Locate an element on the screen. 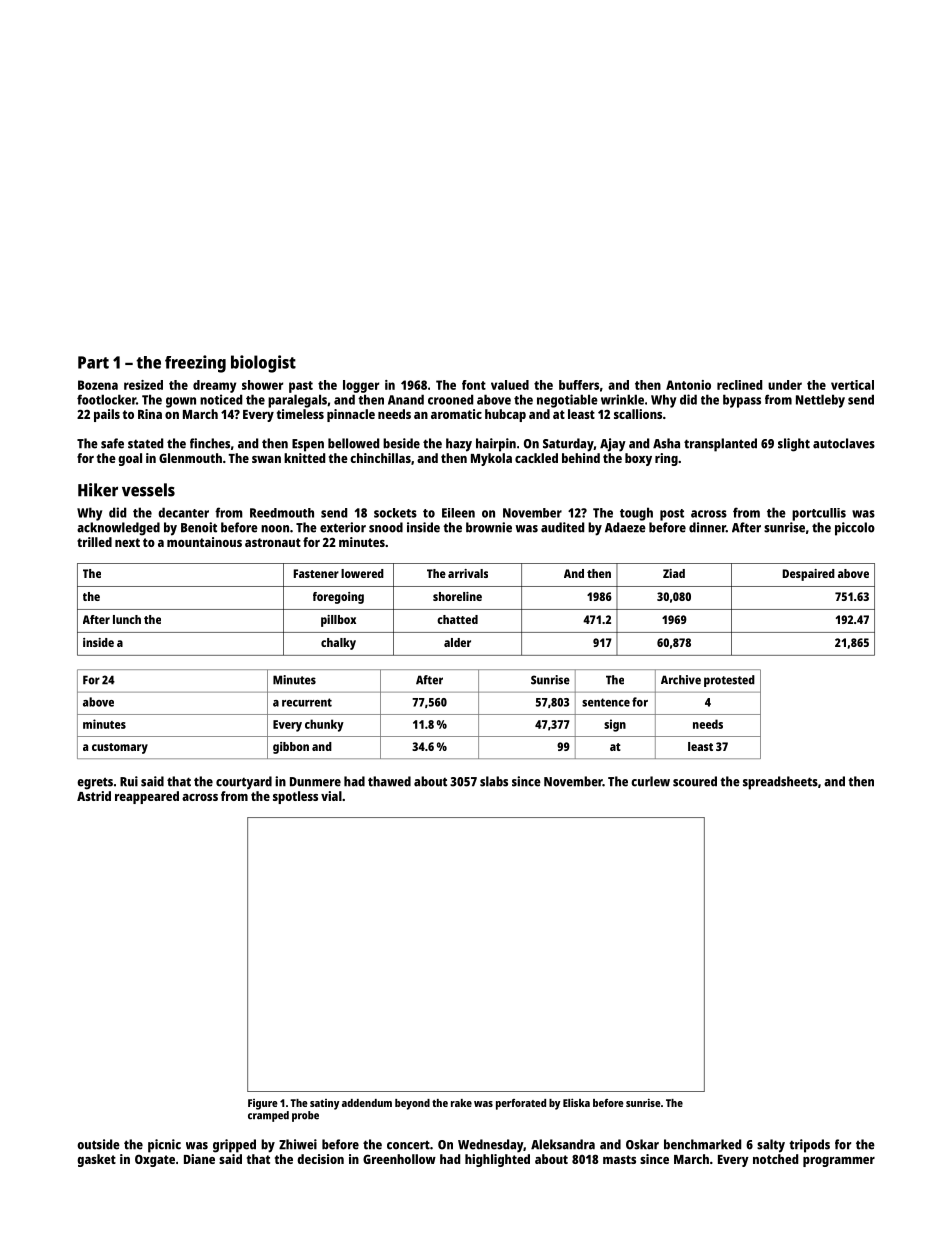  negotiable is located at coordinates (567, 401).
